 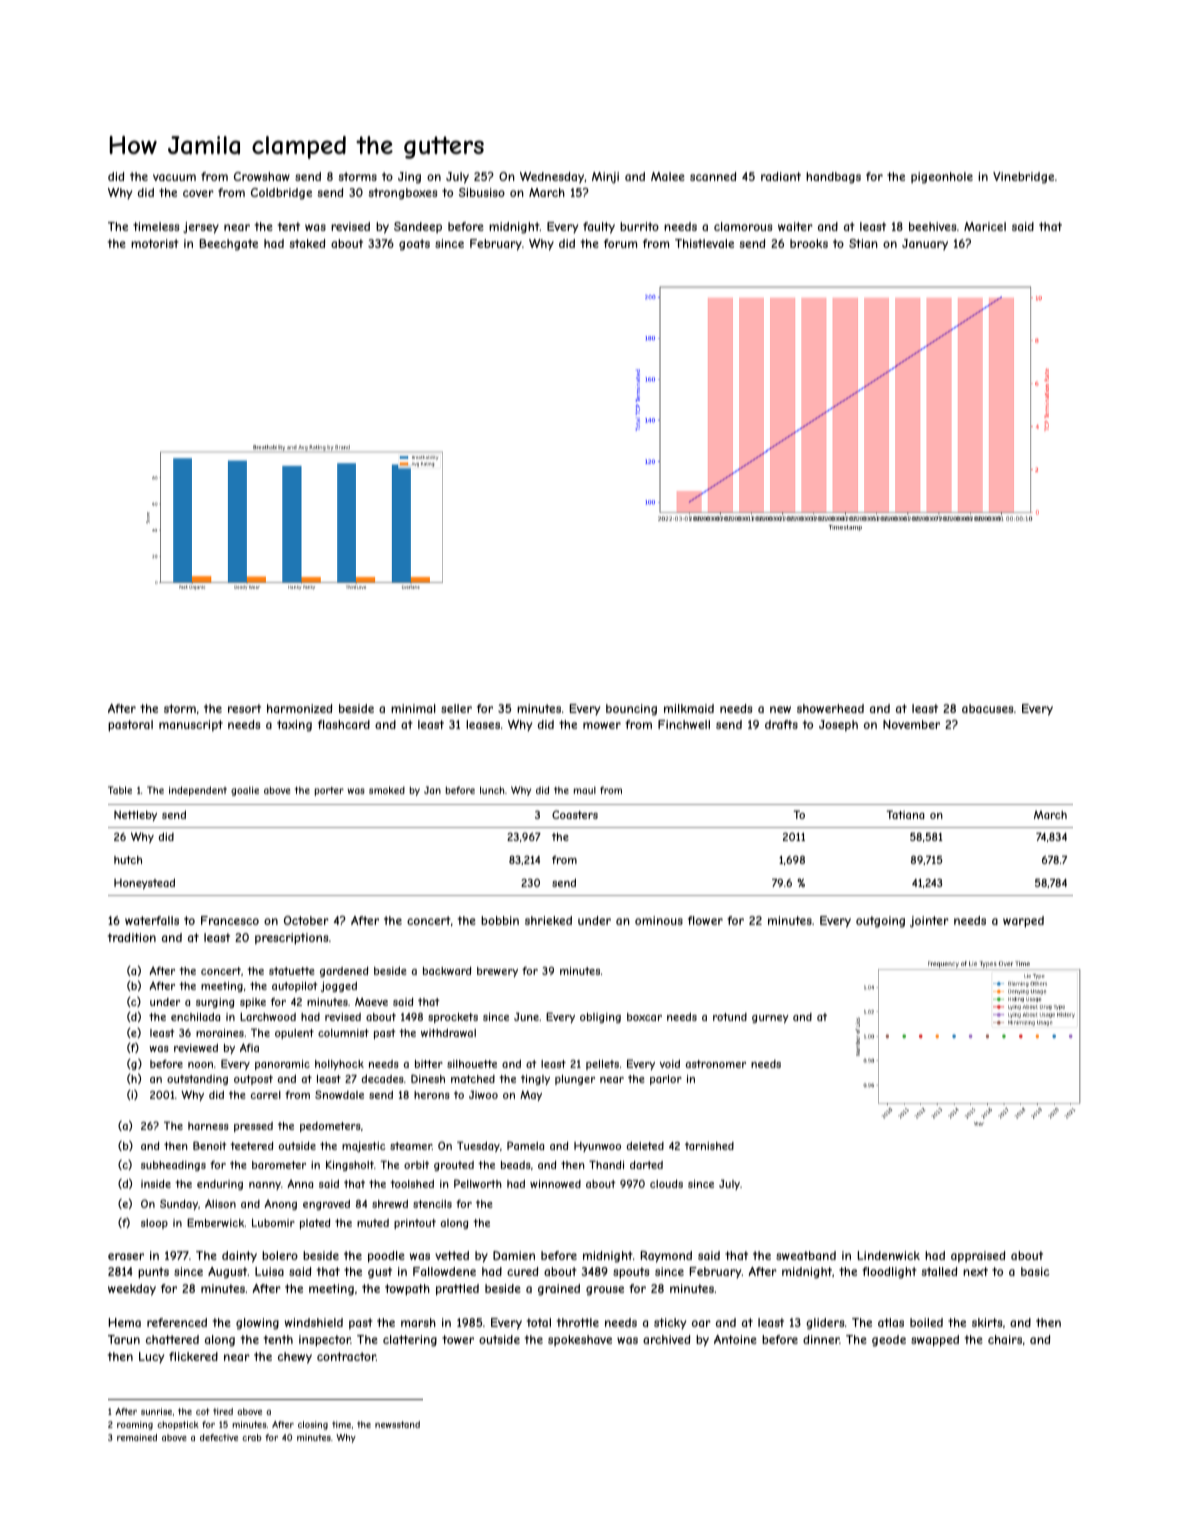 I want to click on vacuum, so click(x=174, y=177).
